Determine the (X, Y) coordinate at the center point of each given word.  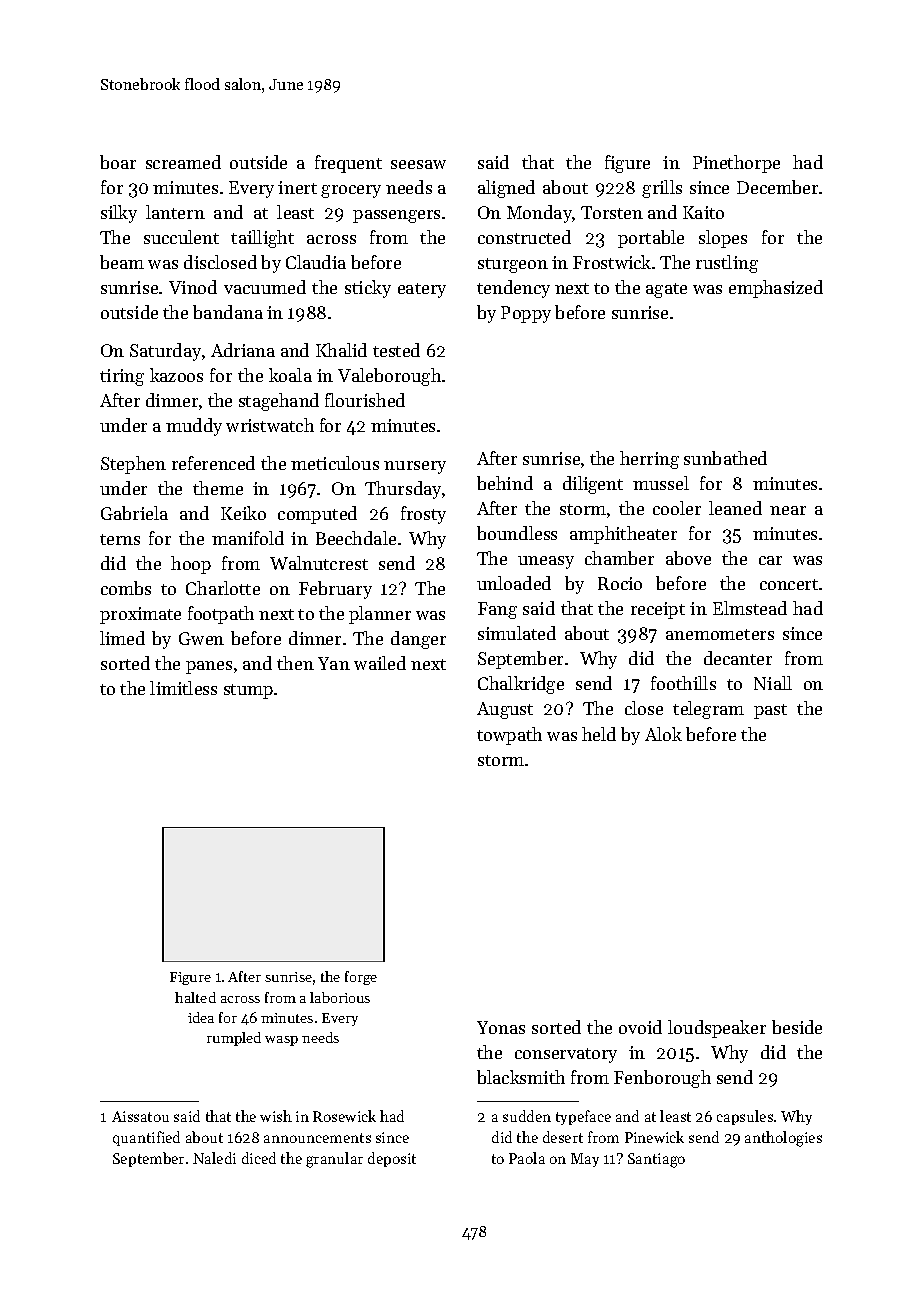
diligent (593, 485)
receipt (658, 610)
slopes (723, 239)
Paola (527, 1158)
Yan (334, 663)
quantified (146, 1138)
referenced (213, 463)
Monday (540, 214)
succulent (181, 237)
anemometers (720, 634)
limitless (183, 688)
